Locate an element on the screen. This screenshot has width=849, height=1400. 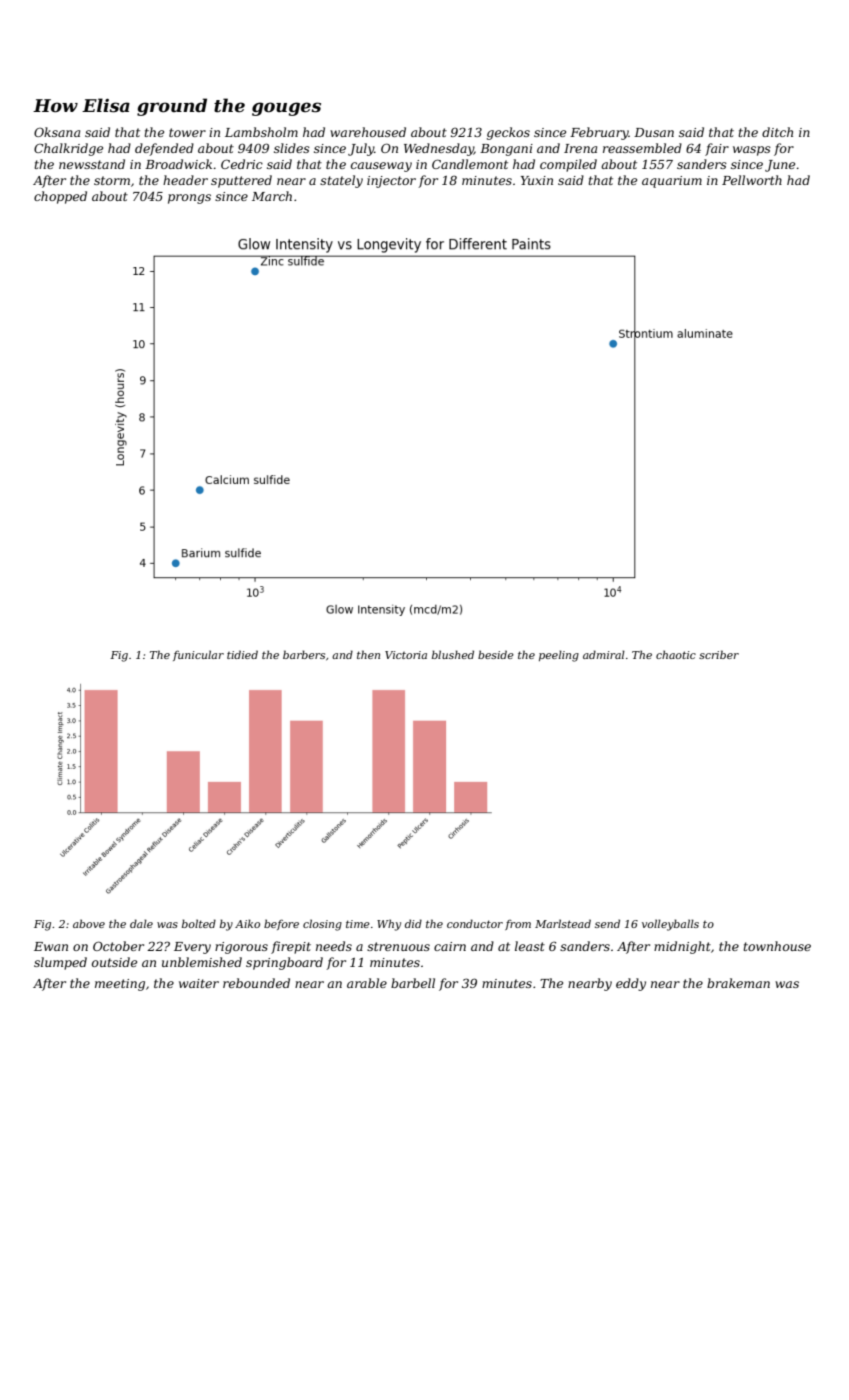
admiral is located at coordinates (604, 654).
